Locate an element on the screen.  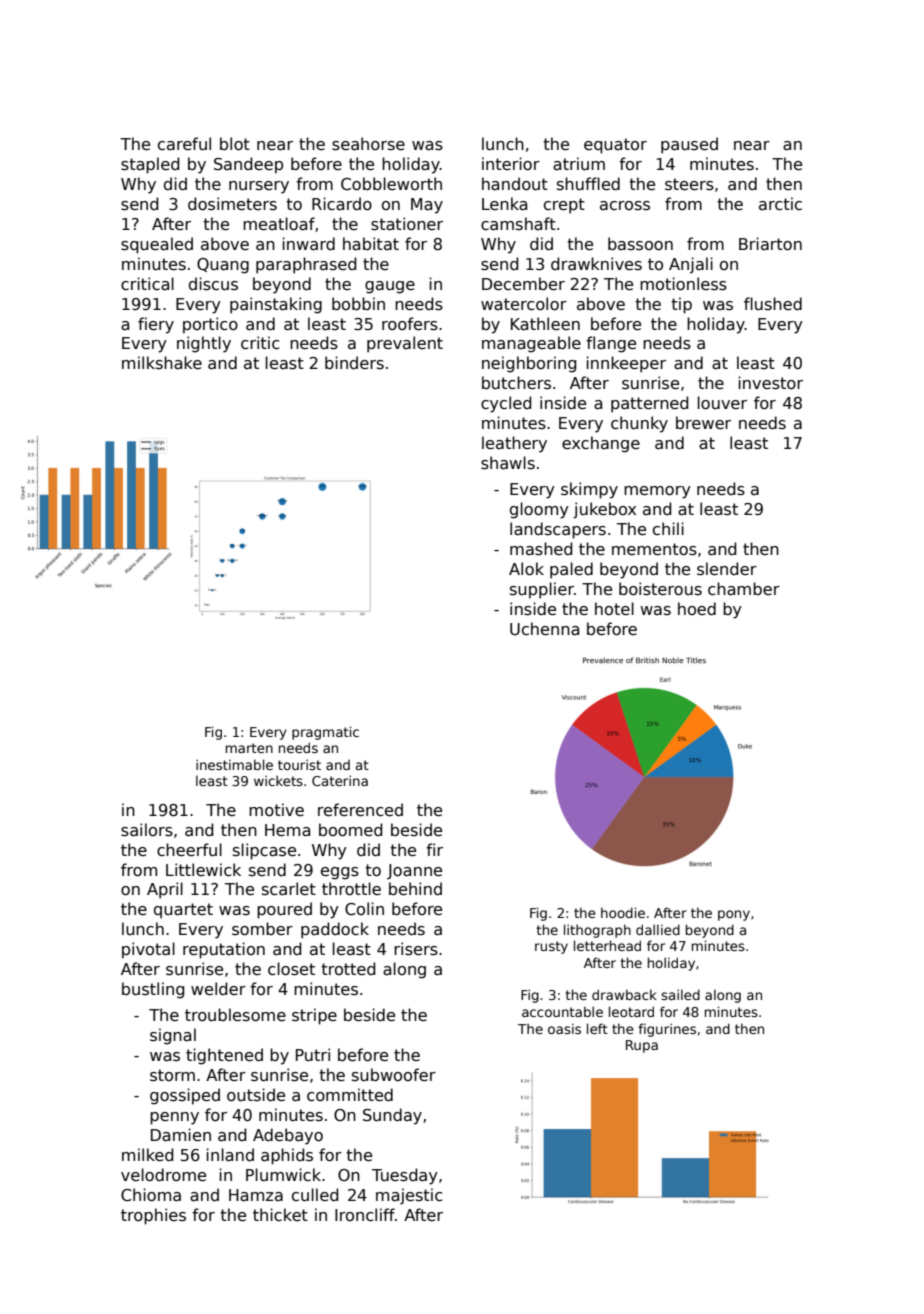
flushed is located at coordinates (773, 303).
